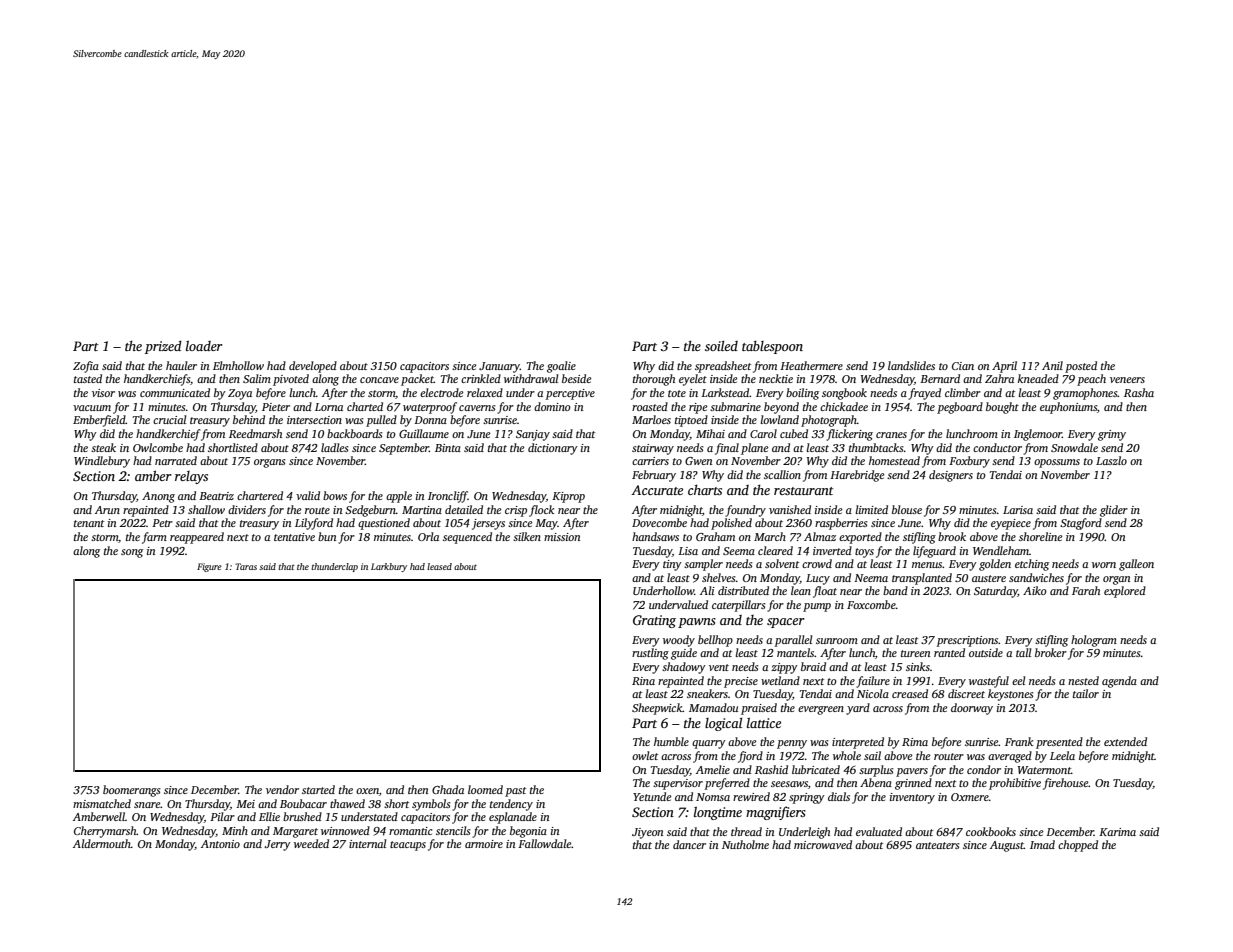 This page has height=952, width=1233. I want to click on Lorna, so click(329, 407).
